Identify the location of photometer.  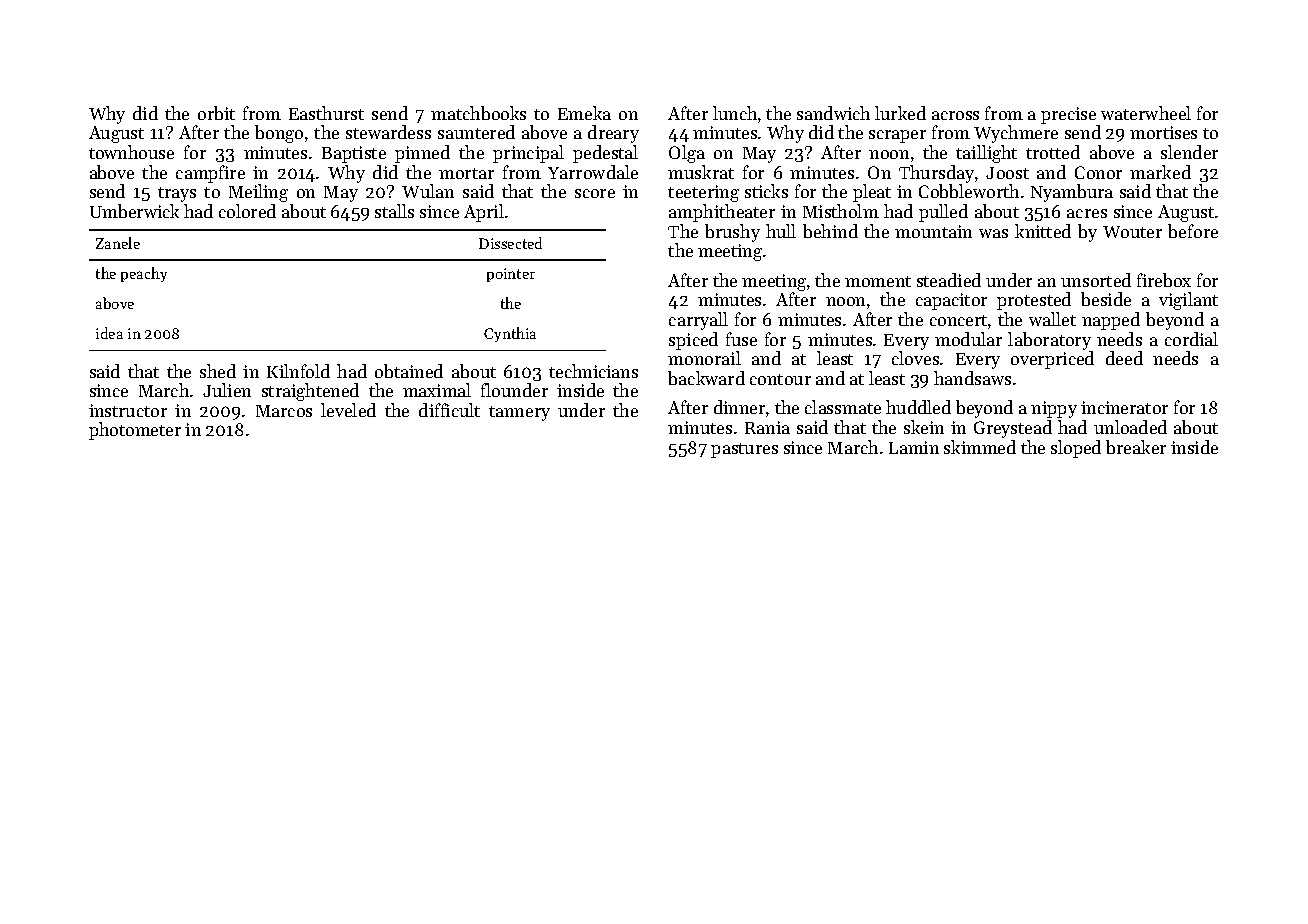
(135, 431).
